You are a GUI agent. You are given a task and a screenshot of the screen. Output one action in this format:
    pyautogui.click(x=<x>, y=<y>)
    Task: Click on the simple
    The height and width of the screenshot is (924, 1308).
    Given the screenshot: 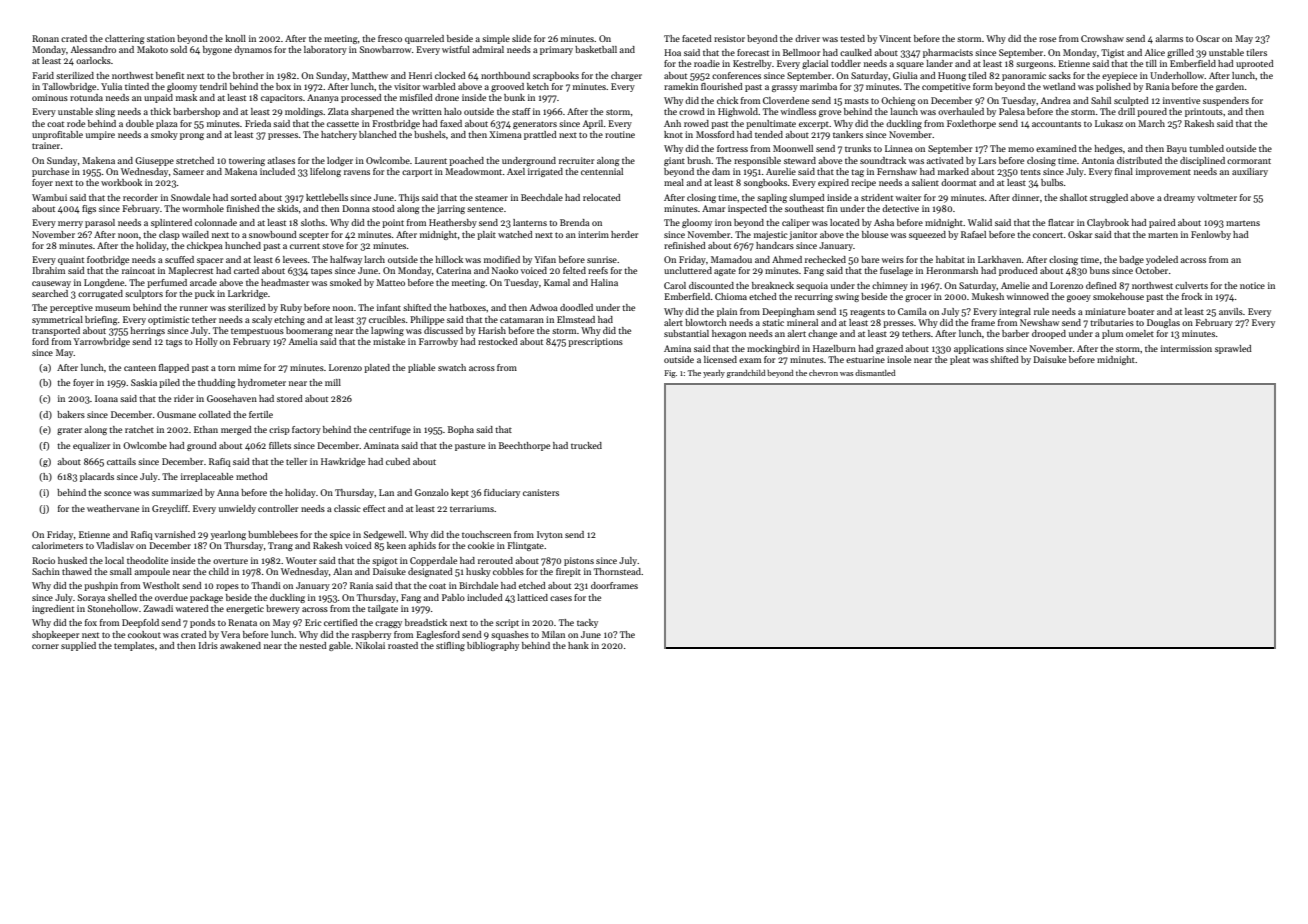 What is the action you would take?
    pyautogui.click(x=496, y=39)
